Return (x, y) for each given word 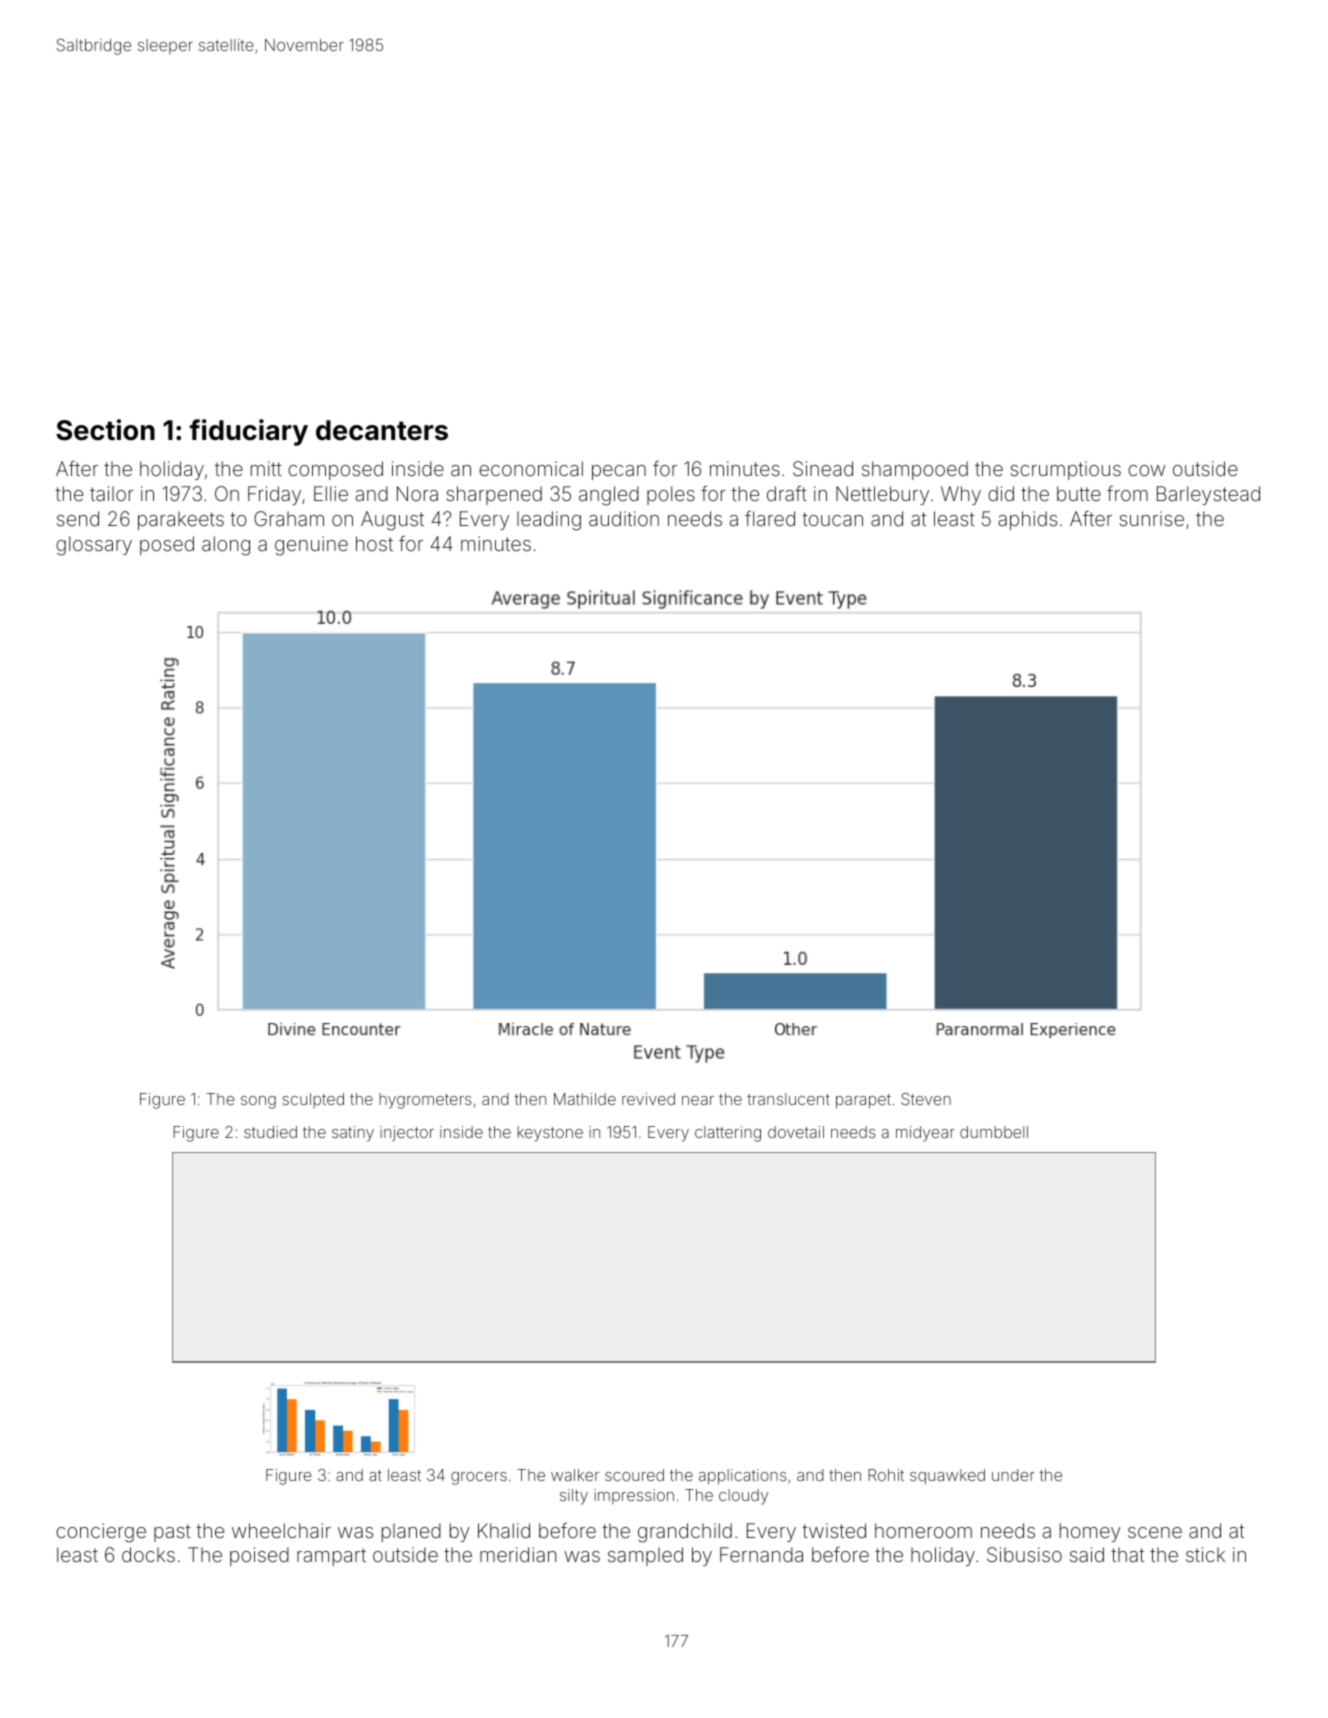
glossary (94, 546)
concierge (101, 1533)
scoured (634, 1475)
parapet (863, 1101)
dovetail (796, 1132)
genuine (311, 546)
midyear (925, 1134)
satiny (353, 1134)
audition (624, 518)
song (258, 1102)
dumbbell (994, 1132)
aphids (1027, 520)
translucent (788, 1099)
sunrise (1151, 518)
